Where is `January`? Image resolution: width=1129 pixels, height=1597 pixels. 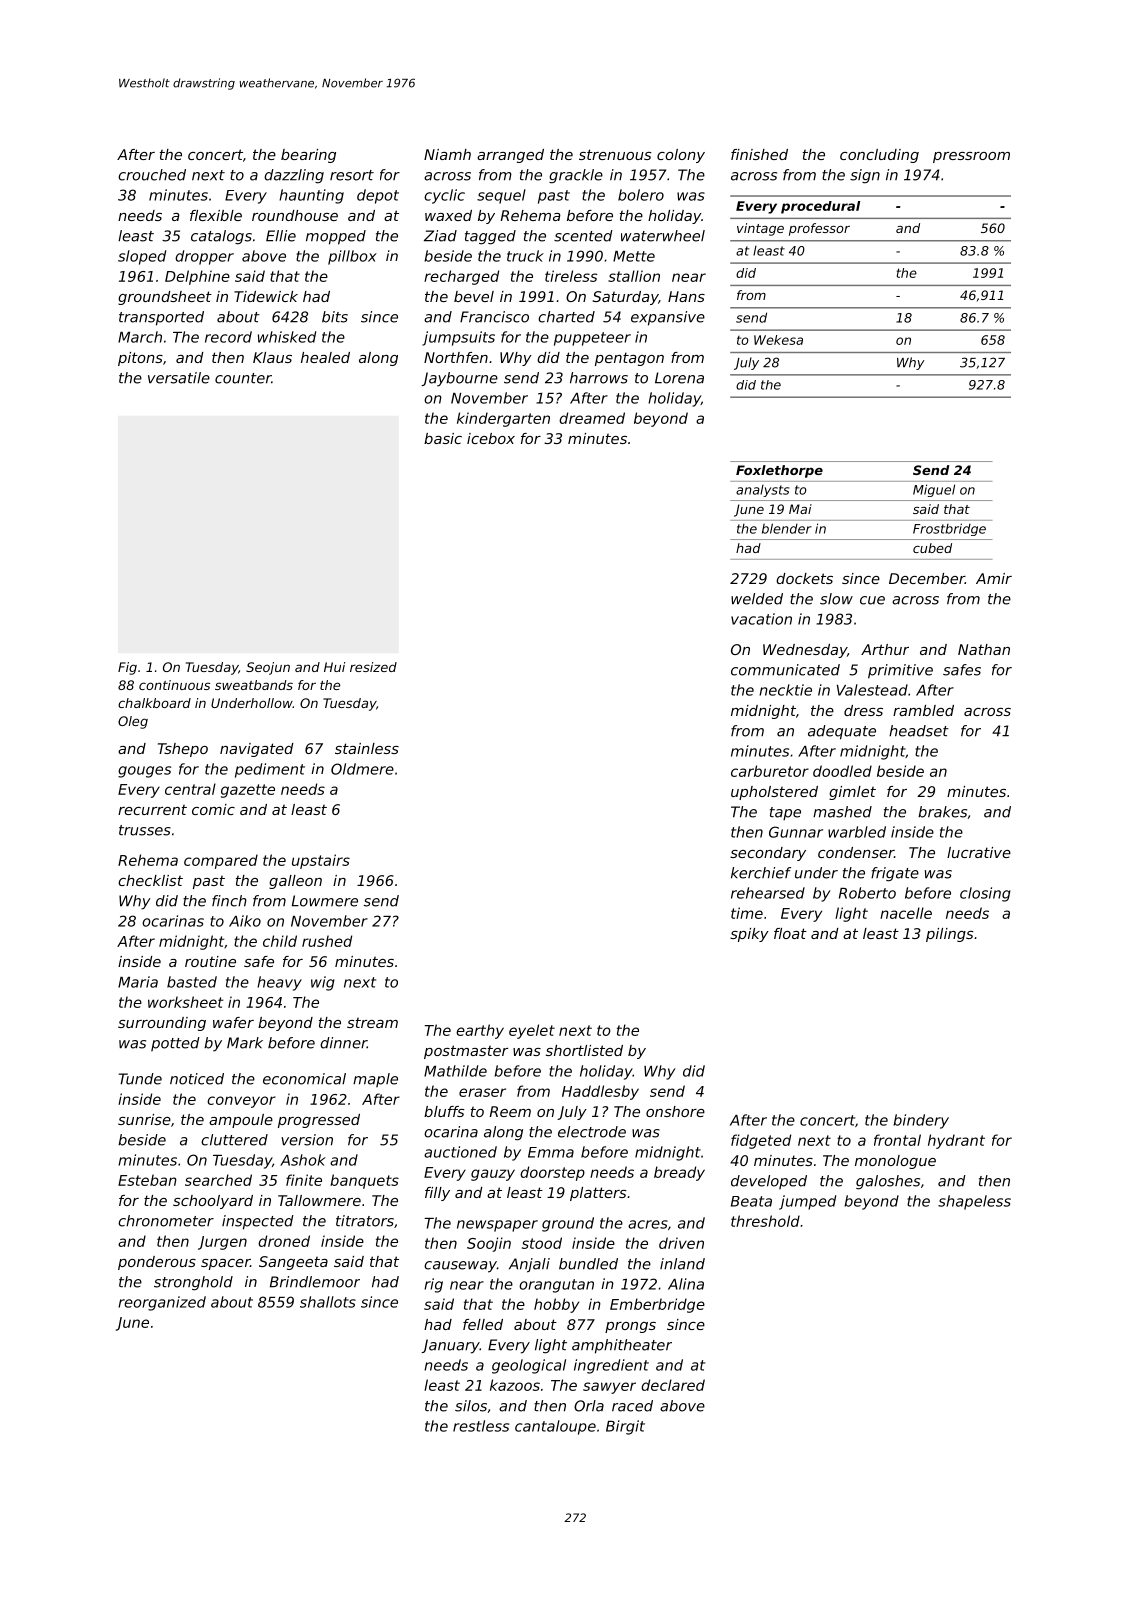
January is located at coordinates (450, 1346).
